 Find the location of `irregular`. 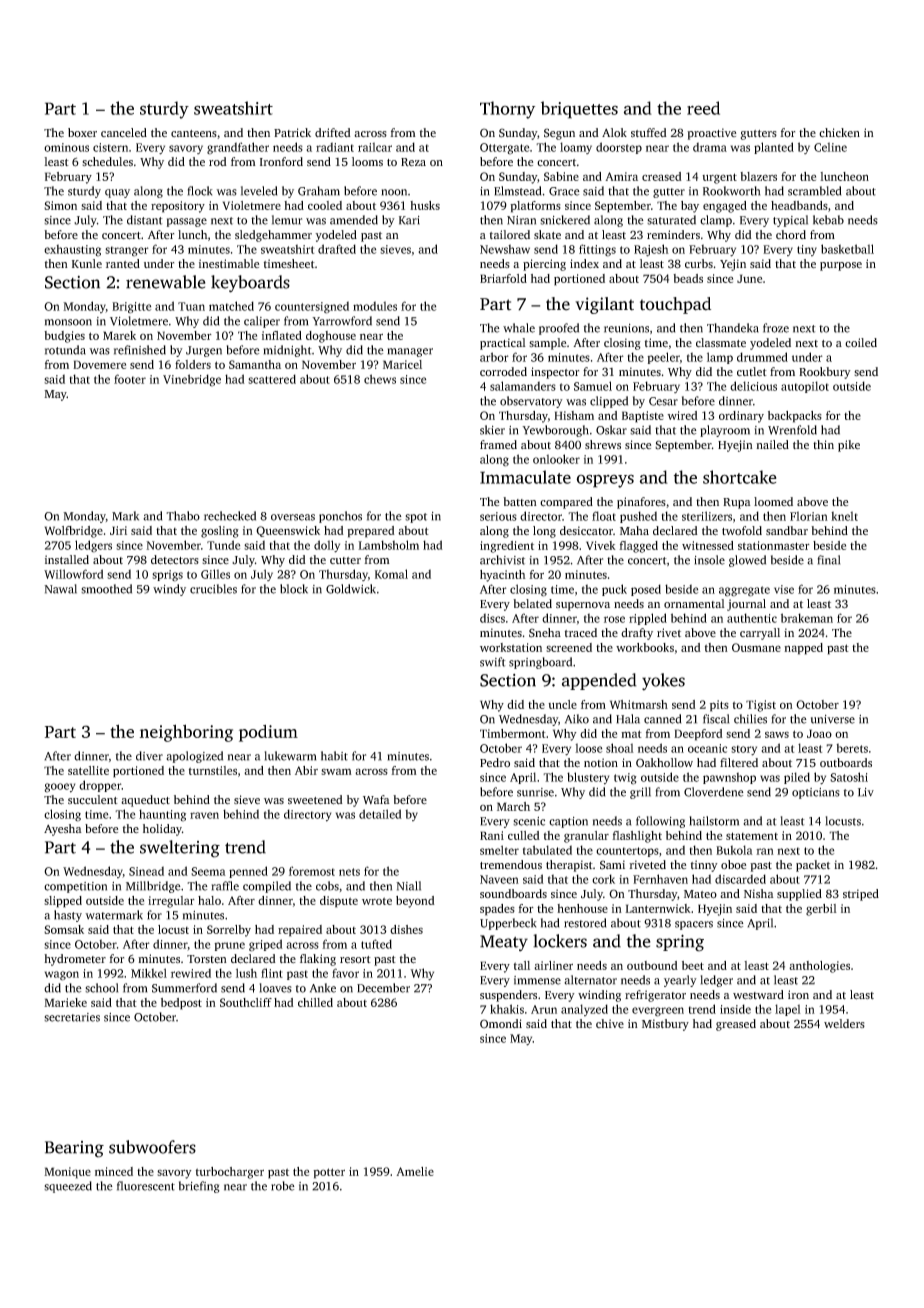

irregular is located at coordinates (171, 902).
